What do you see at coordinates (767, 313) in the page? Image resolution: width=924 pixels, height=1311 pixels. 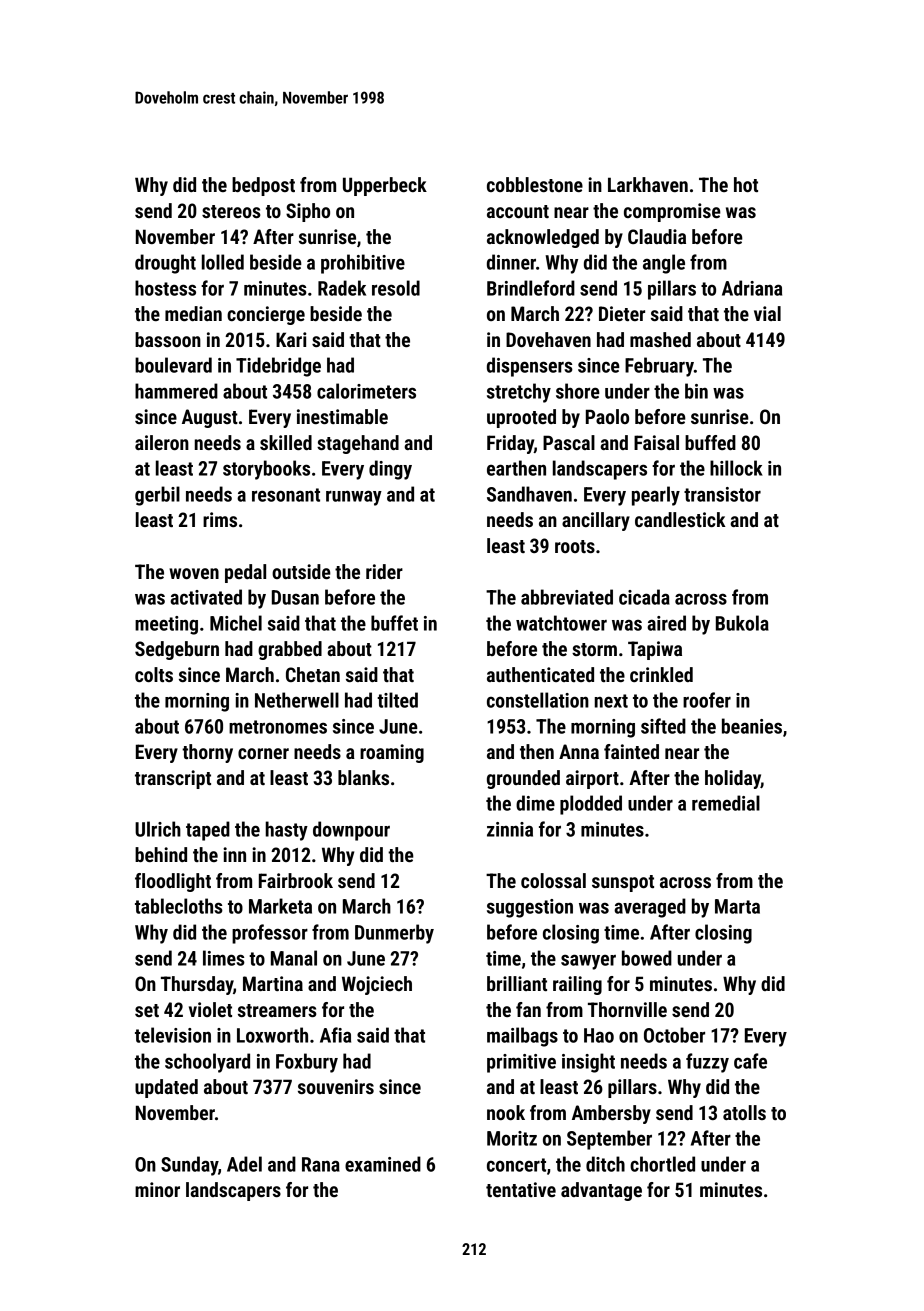 I see `vial` at bounding box center [767, 313].
